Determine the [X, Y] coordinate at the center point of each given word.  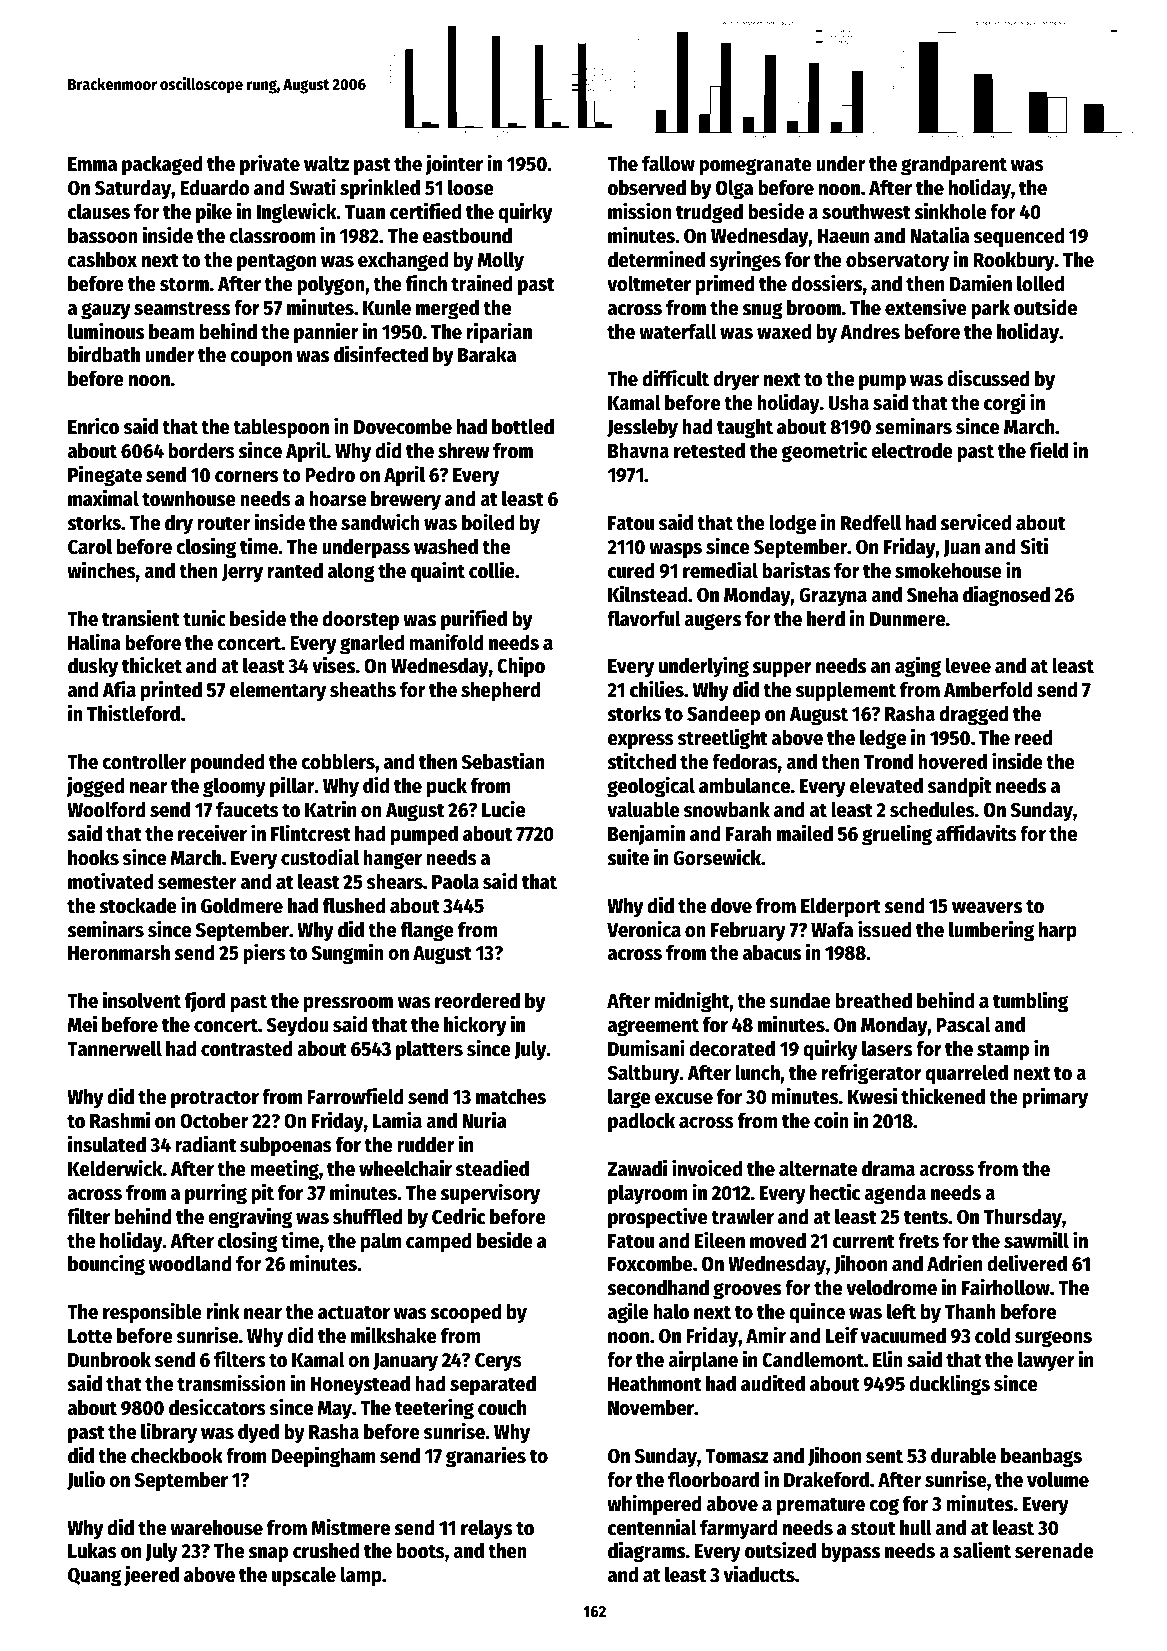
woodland [190, 1264]
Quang [94, 1577]
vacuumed [903, 1336]
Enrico [93, 426]
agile [628, 1313]
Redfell [871, 522]
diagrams [646, 1552]
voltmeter [649, 284]
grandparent [954, 166]
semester [197, 882]
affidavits [976, 833]
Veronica [644, 929]
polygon [331, 286]
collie [492, 570]
